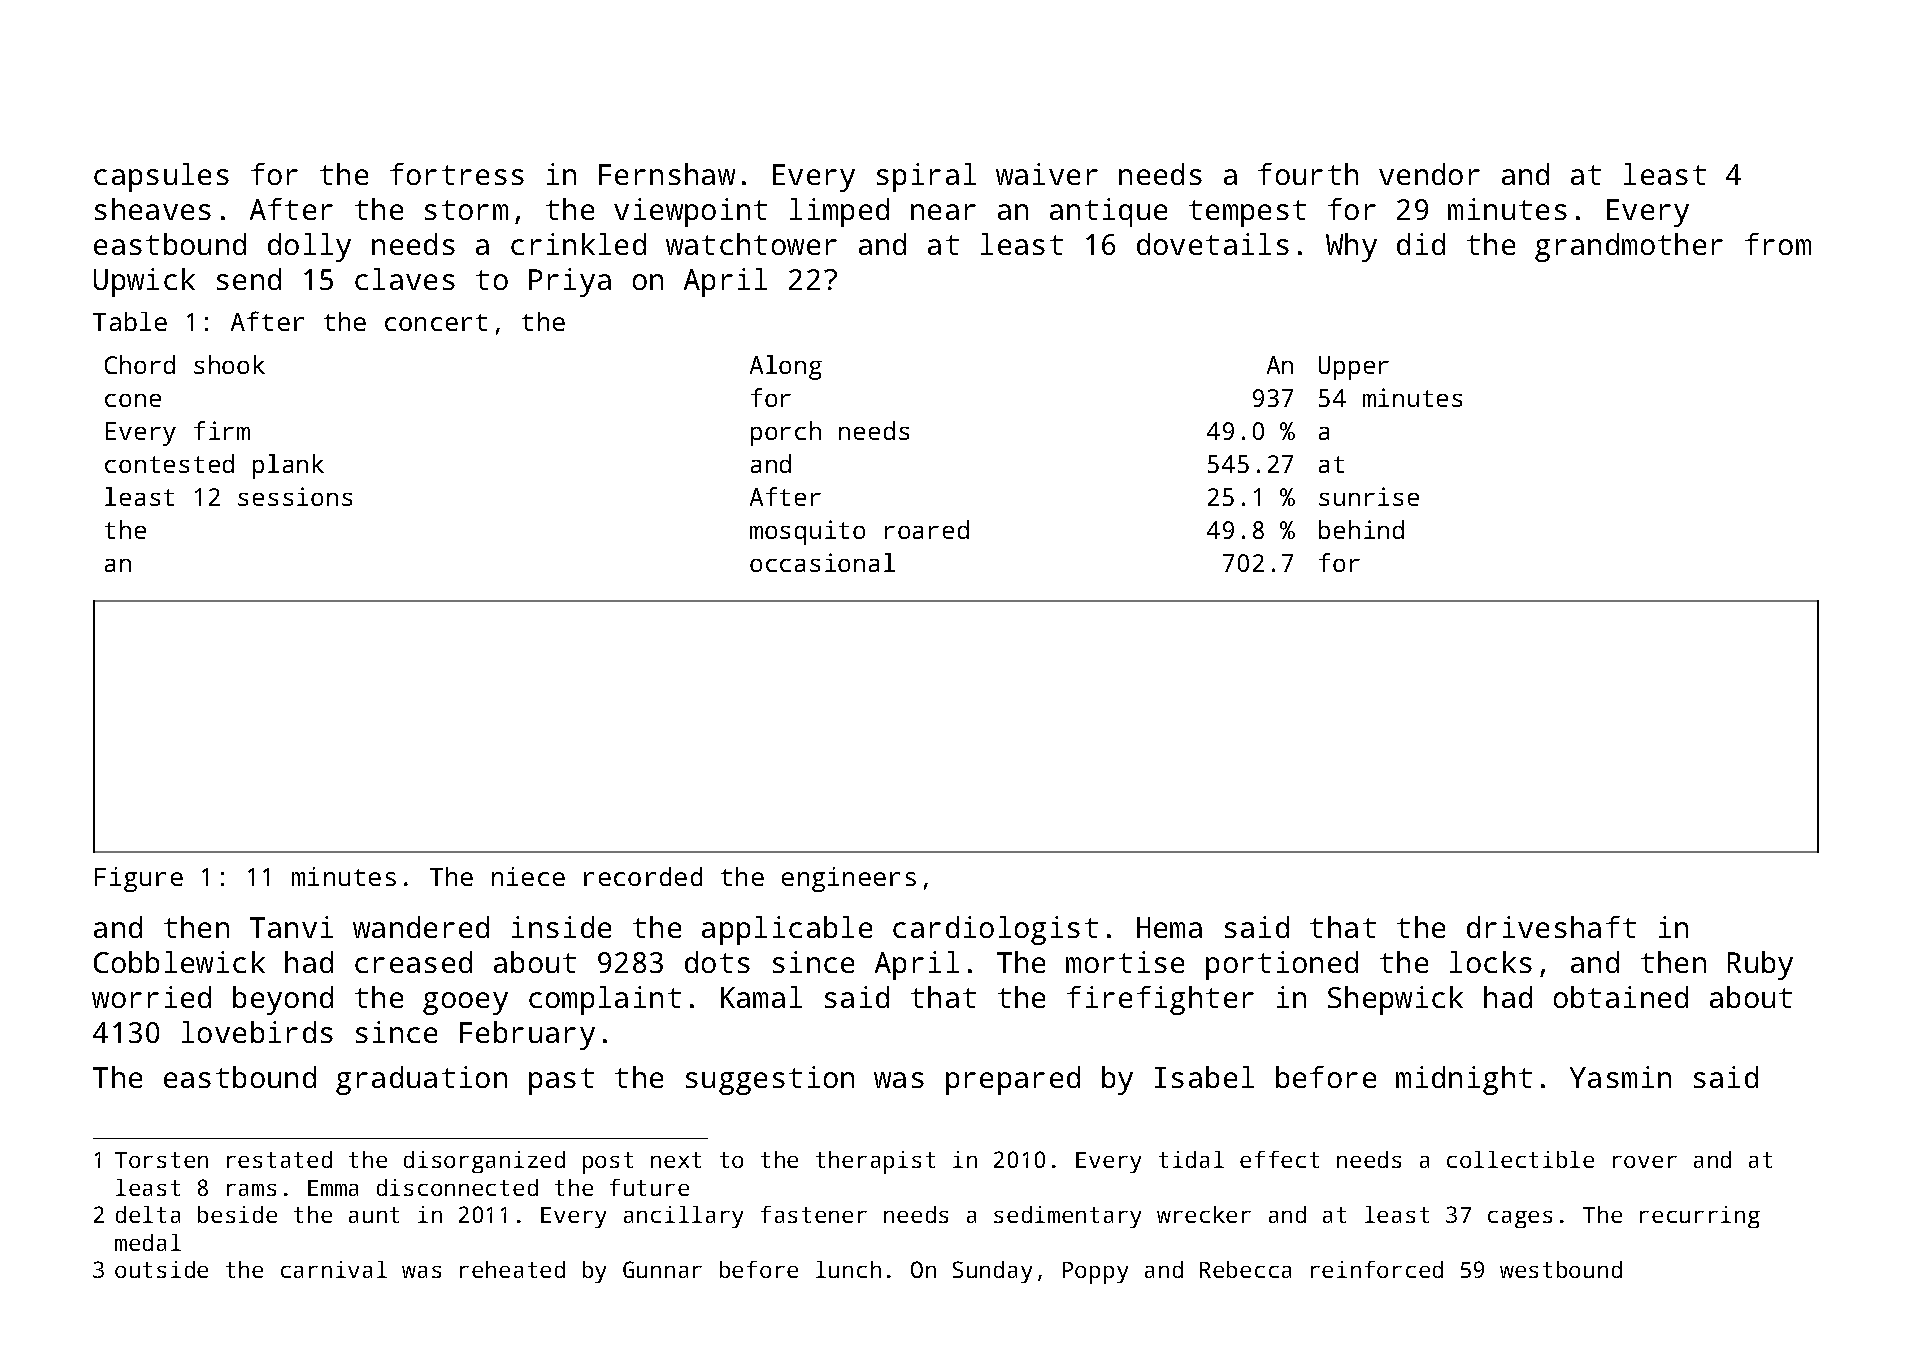 The height and width of the image is (1352, 1912). I want to click on spiral, so click(926, 177).
